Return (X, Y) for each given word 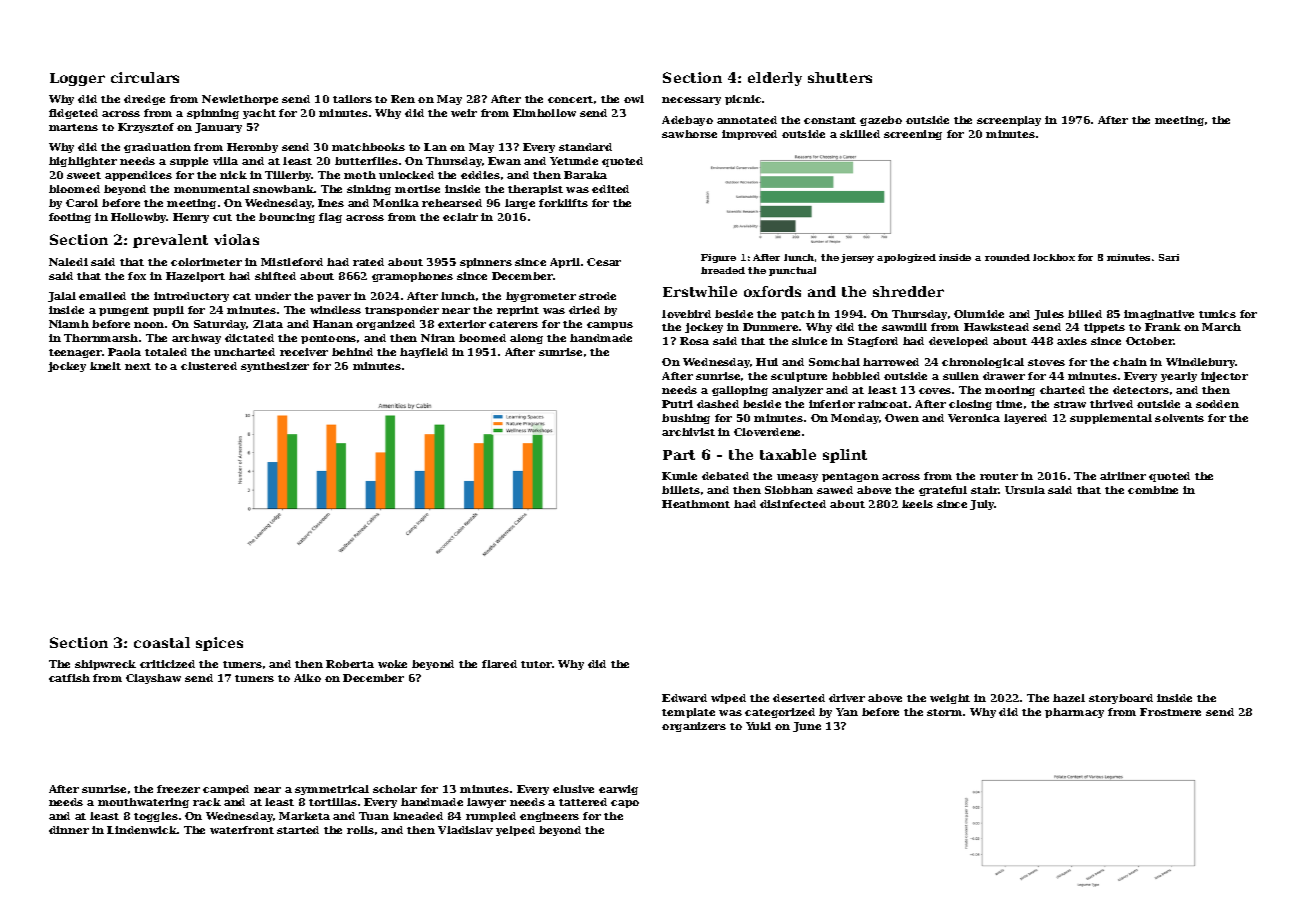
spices (219, 644)
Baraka (585, 175)
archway (196, 339)
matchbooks (368, 147)
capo (625, 804)
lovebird (686, 314)
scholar (395, 789)
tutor (536, 664)
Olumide (979, 314)
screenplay (1009, 121)
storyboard (1121, 699)
